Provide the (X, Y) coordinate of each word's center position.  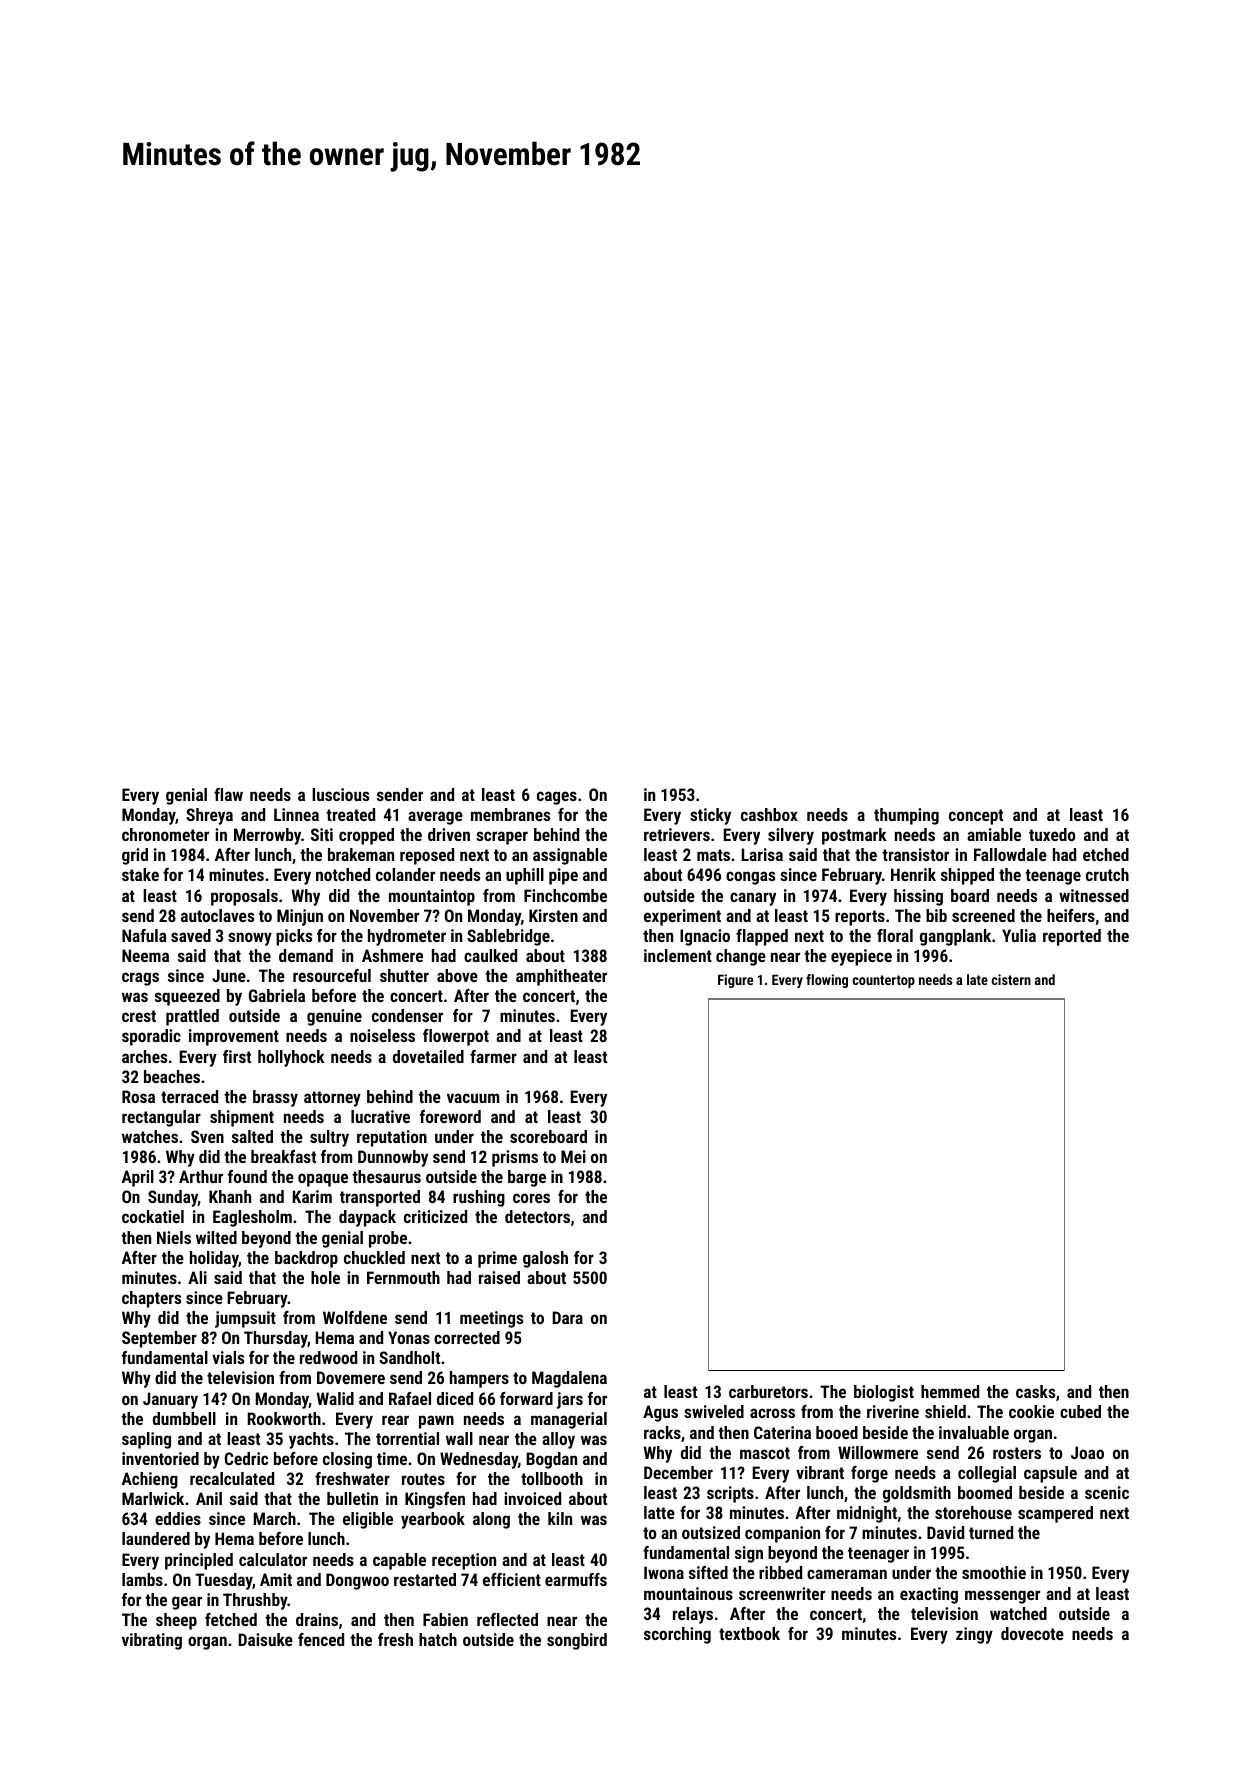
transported (380, 1198)
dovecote (1032, 1633)
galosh (545, 1259)
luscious (340, 794)
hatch (438, 1639)
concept (976, 817)
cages (557, 798)
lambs (142, 1579)
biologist (884, 1393)
